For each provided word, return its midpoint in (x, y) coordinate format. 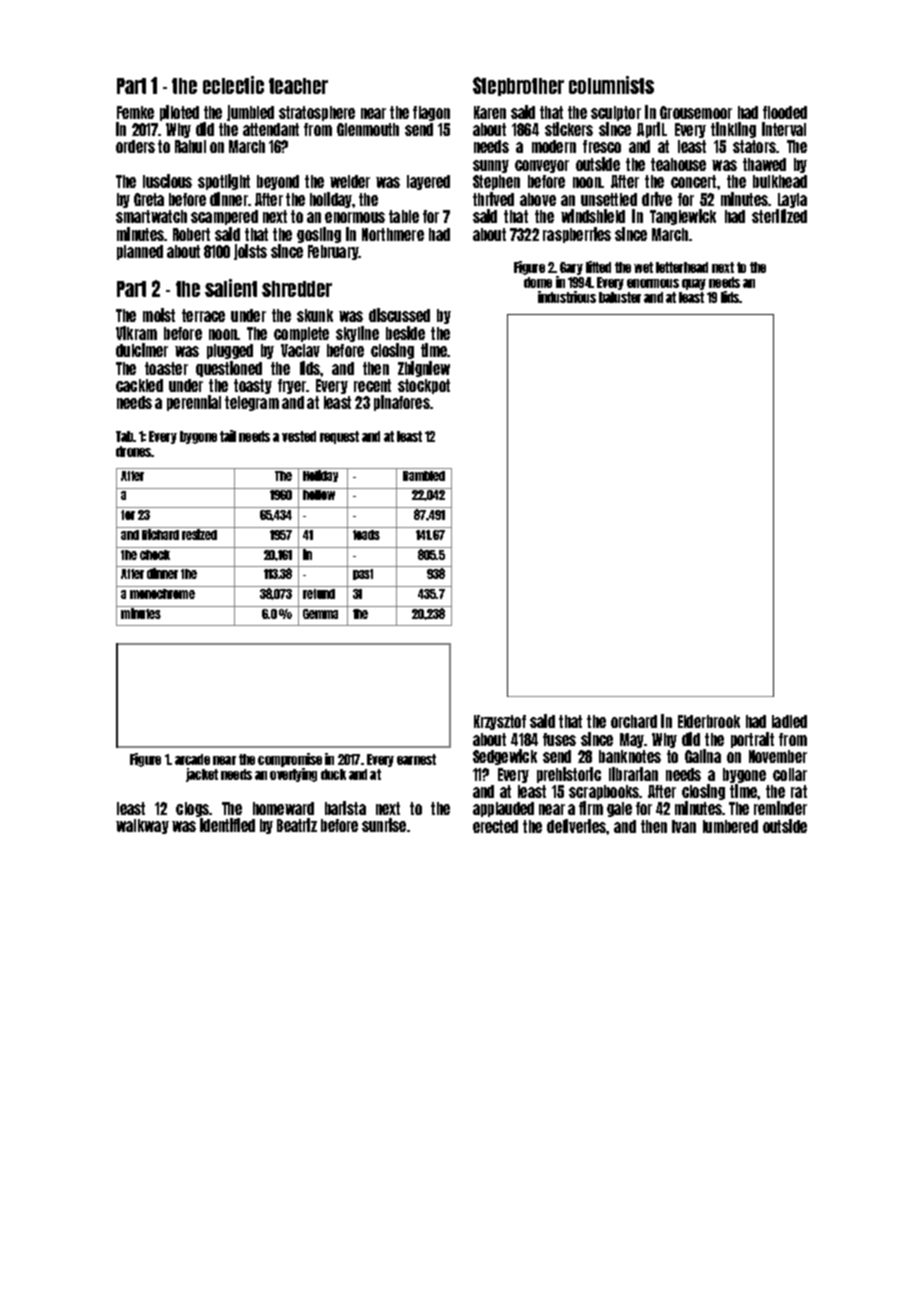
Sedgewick (505, 757)
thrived (493, 199)
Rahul (190, 146)
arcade (192, 759)
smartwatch (151, 216)
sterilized (779, 216)
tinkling (733, 130)
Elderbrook (709, 721)
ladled (789, 721)
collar (790, 774)
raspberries (577, 235)
